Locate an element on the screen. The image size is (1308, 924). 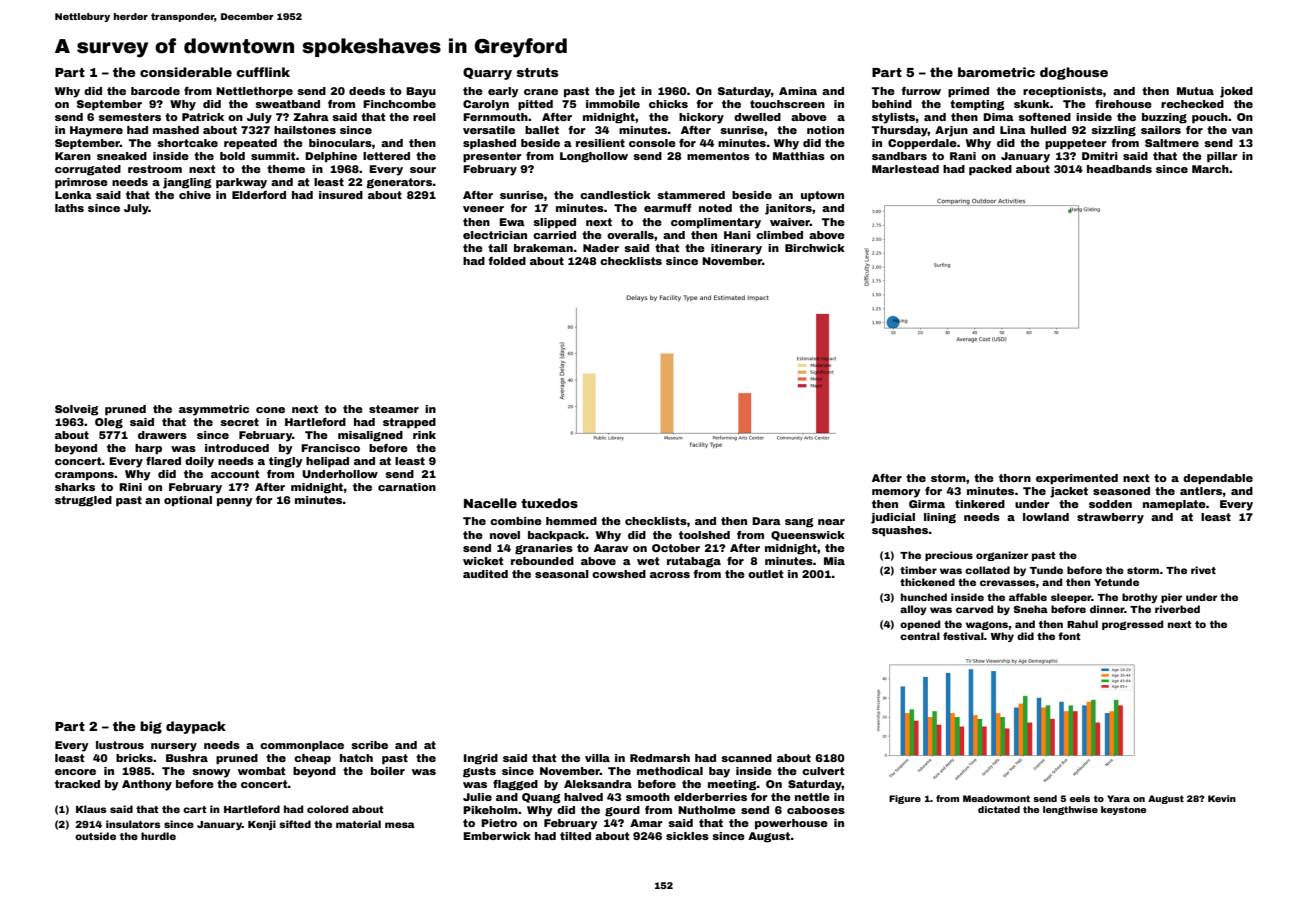
Redmarsh is located at coordinates (660, 758).
